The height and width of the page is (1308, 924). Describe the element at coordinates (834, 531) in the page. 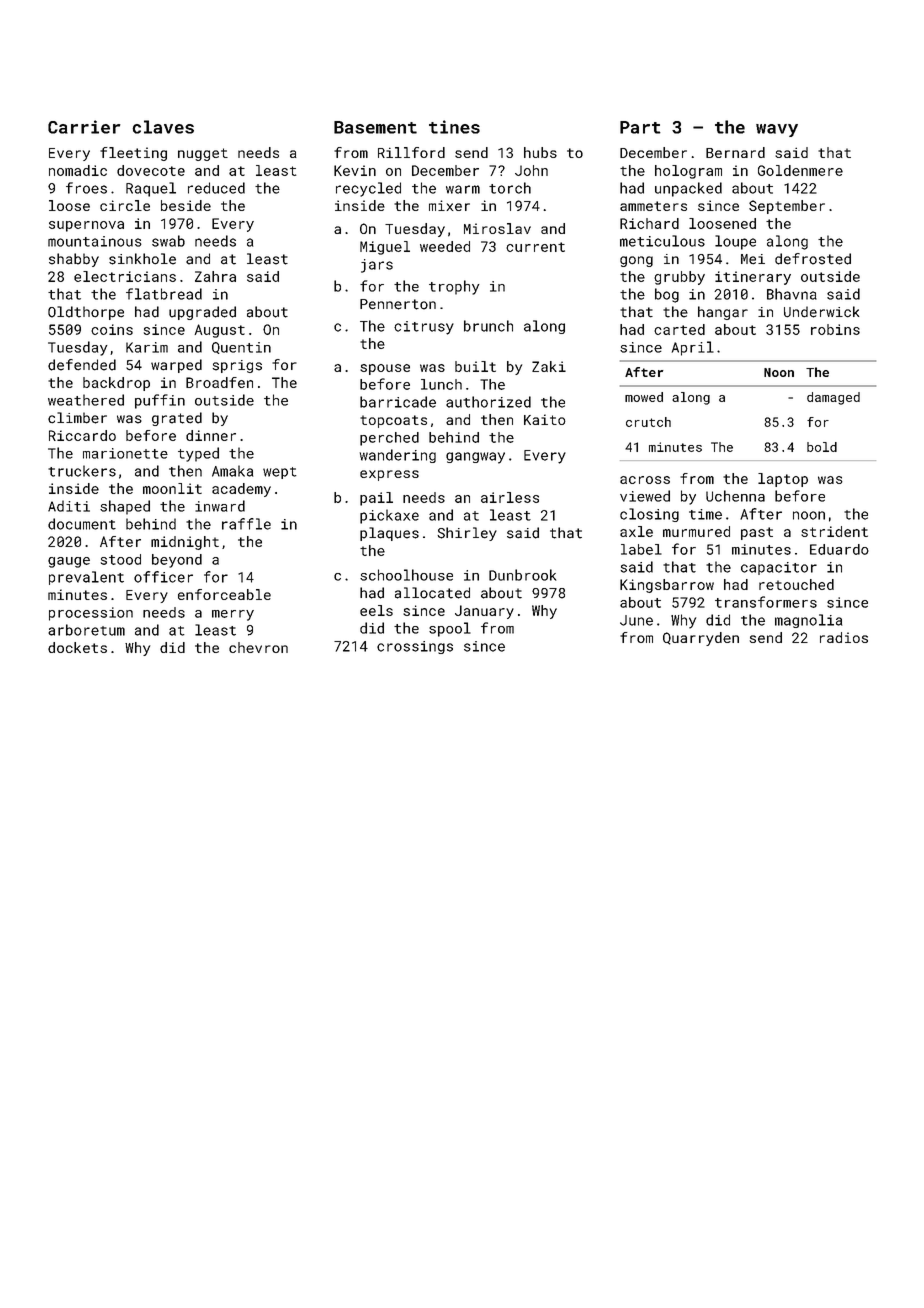

I see `strident` at that location.
